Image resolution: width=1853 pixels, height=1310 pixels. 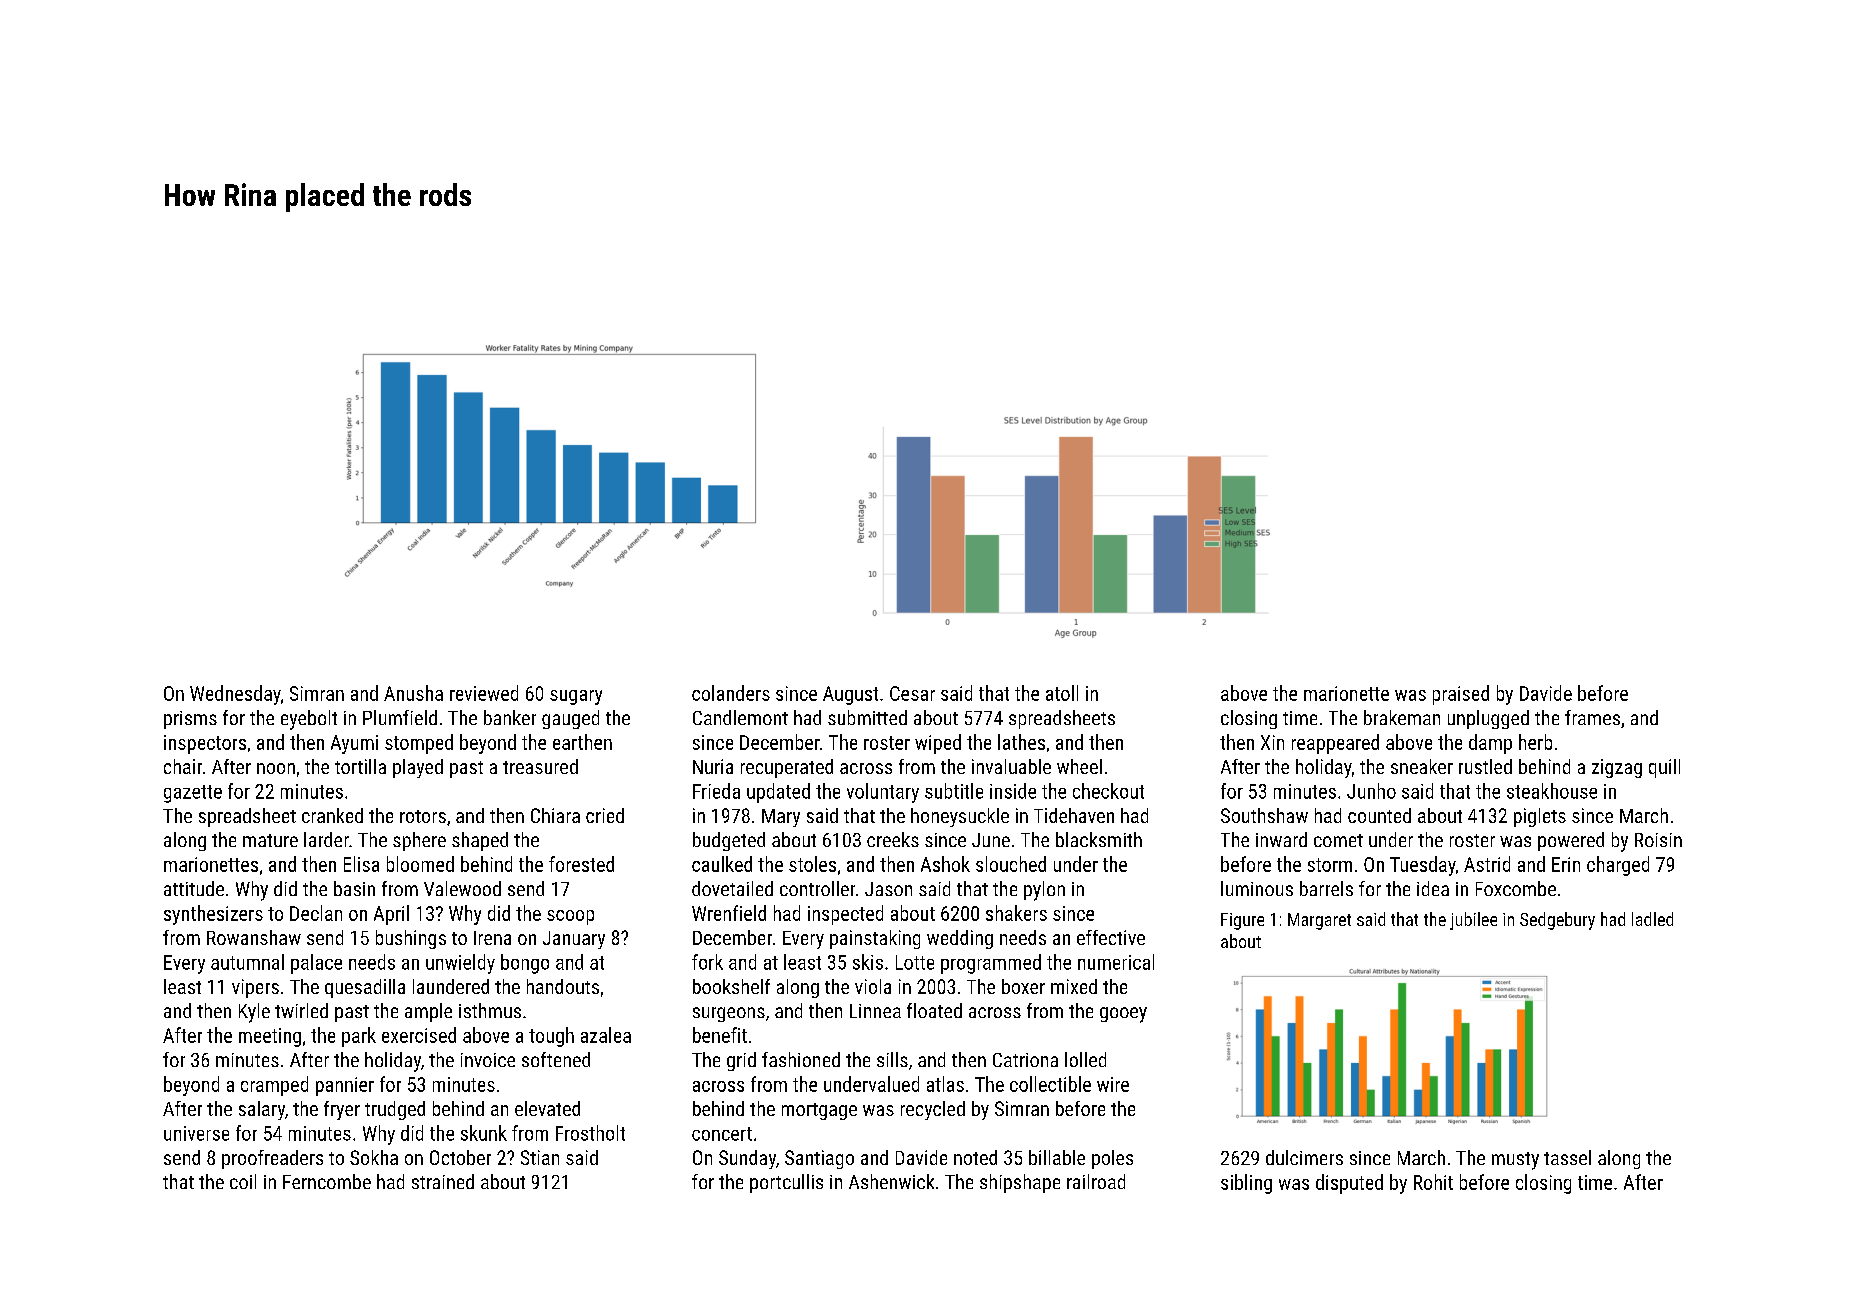 I want to click on Southshaw, so click(x=1264, y=815).
